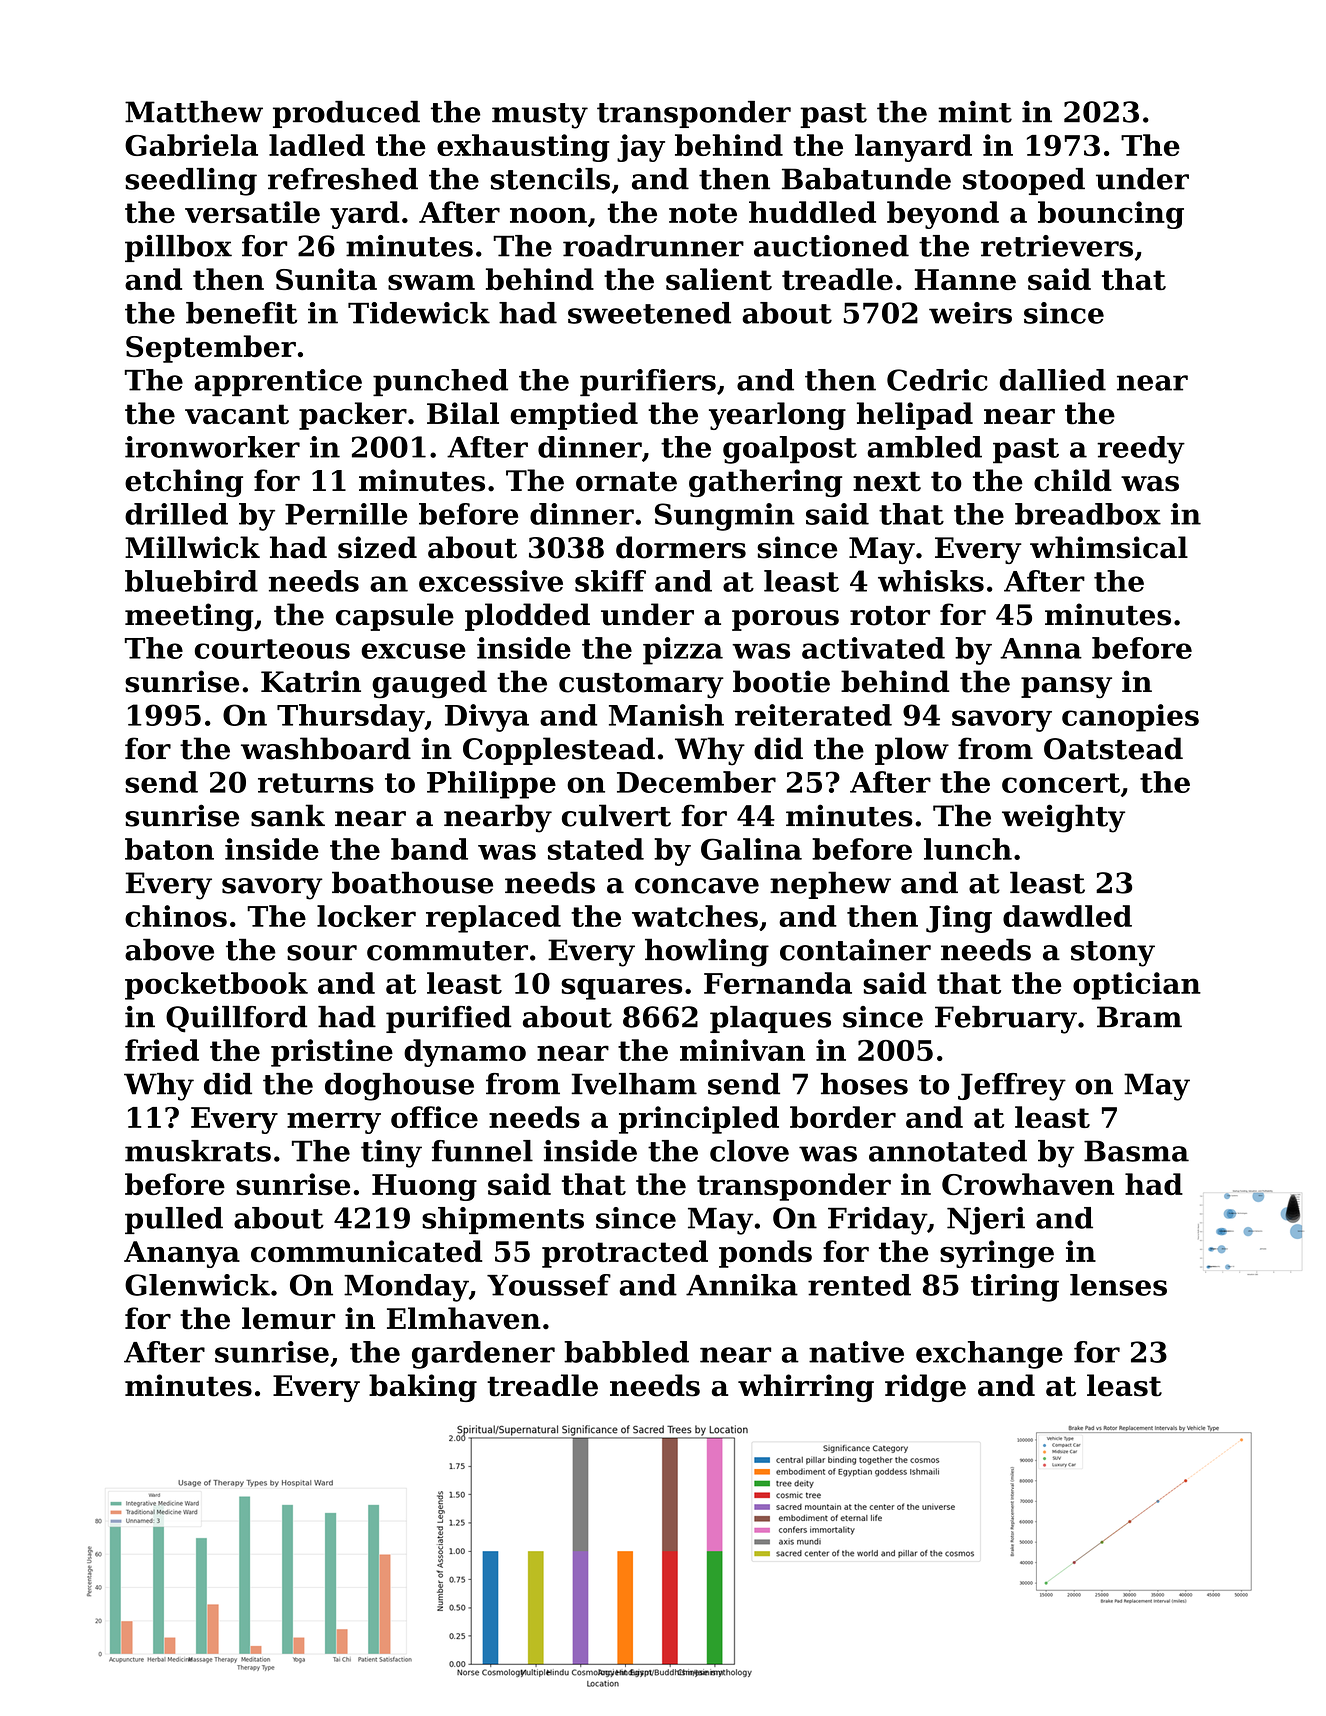 The image size is (1326, 1716). Describe the element at coordinates (1024, 181) in the screenshot. I see `stooped` at that location.
